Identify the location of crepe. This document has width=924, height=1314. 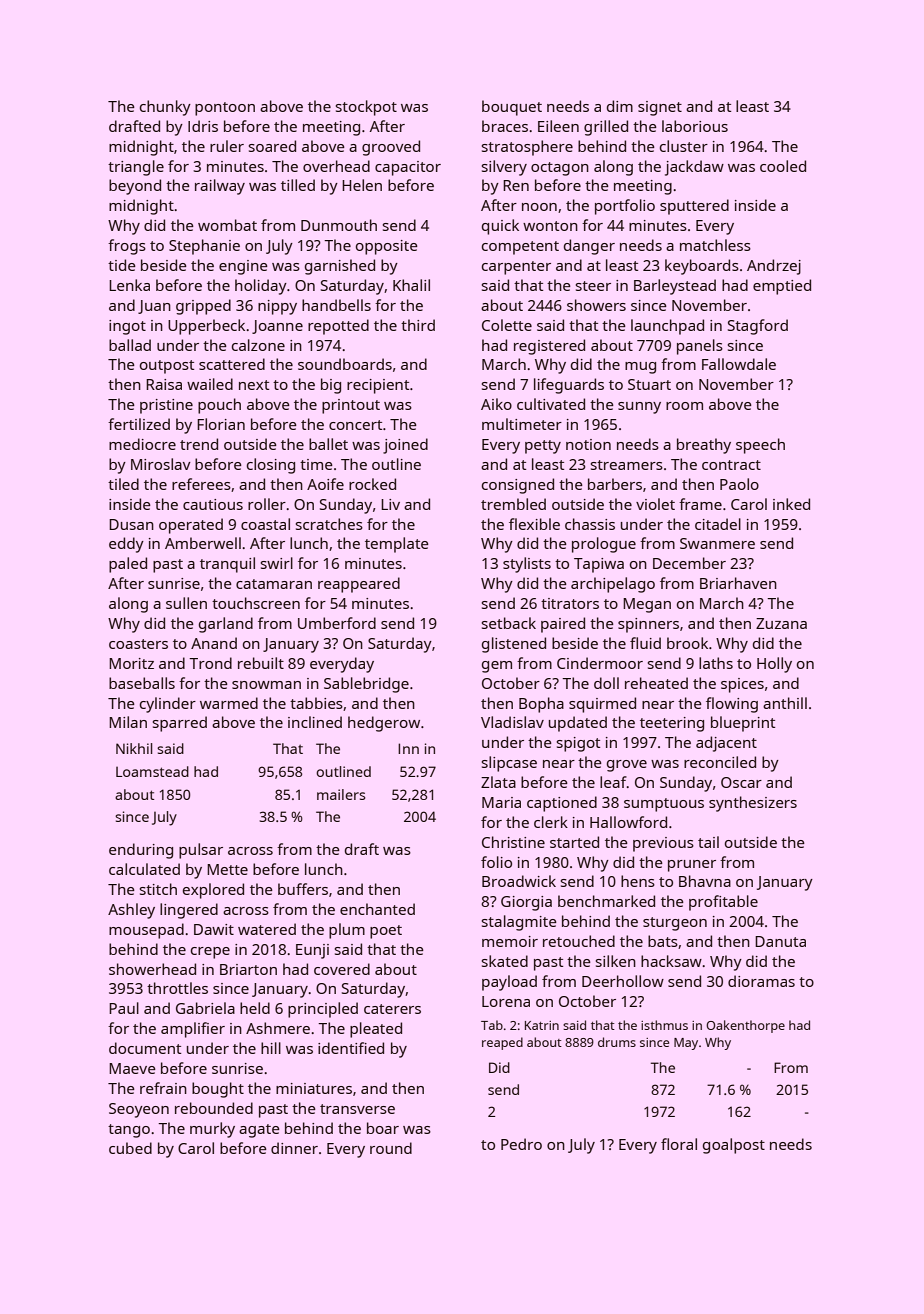
(210, 953).
